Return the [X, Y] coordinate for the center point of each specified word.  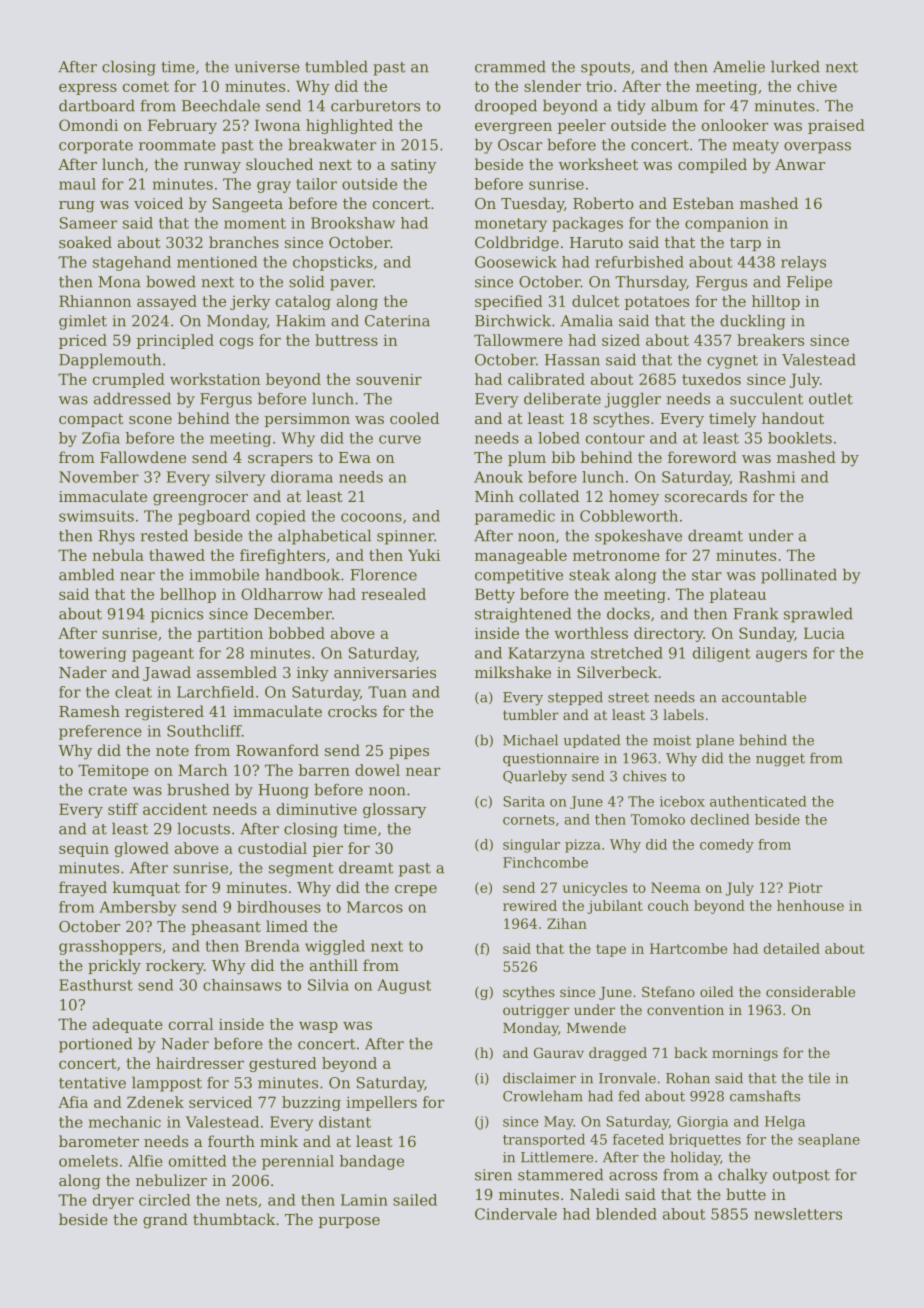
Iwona [278, 125]
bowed [171, 281]
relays [803, 263]
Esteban [703, 203]
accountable [764, 697]
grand [165, 1221]
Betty [495, 595]
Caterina [397, 321]
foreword [702, 457]
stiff [123, 809]
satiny [413, 166]
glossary [394, 810]
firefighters [282, 556]
